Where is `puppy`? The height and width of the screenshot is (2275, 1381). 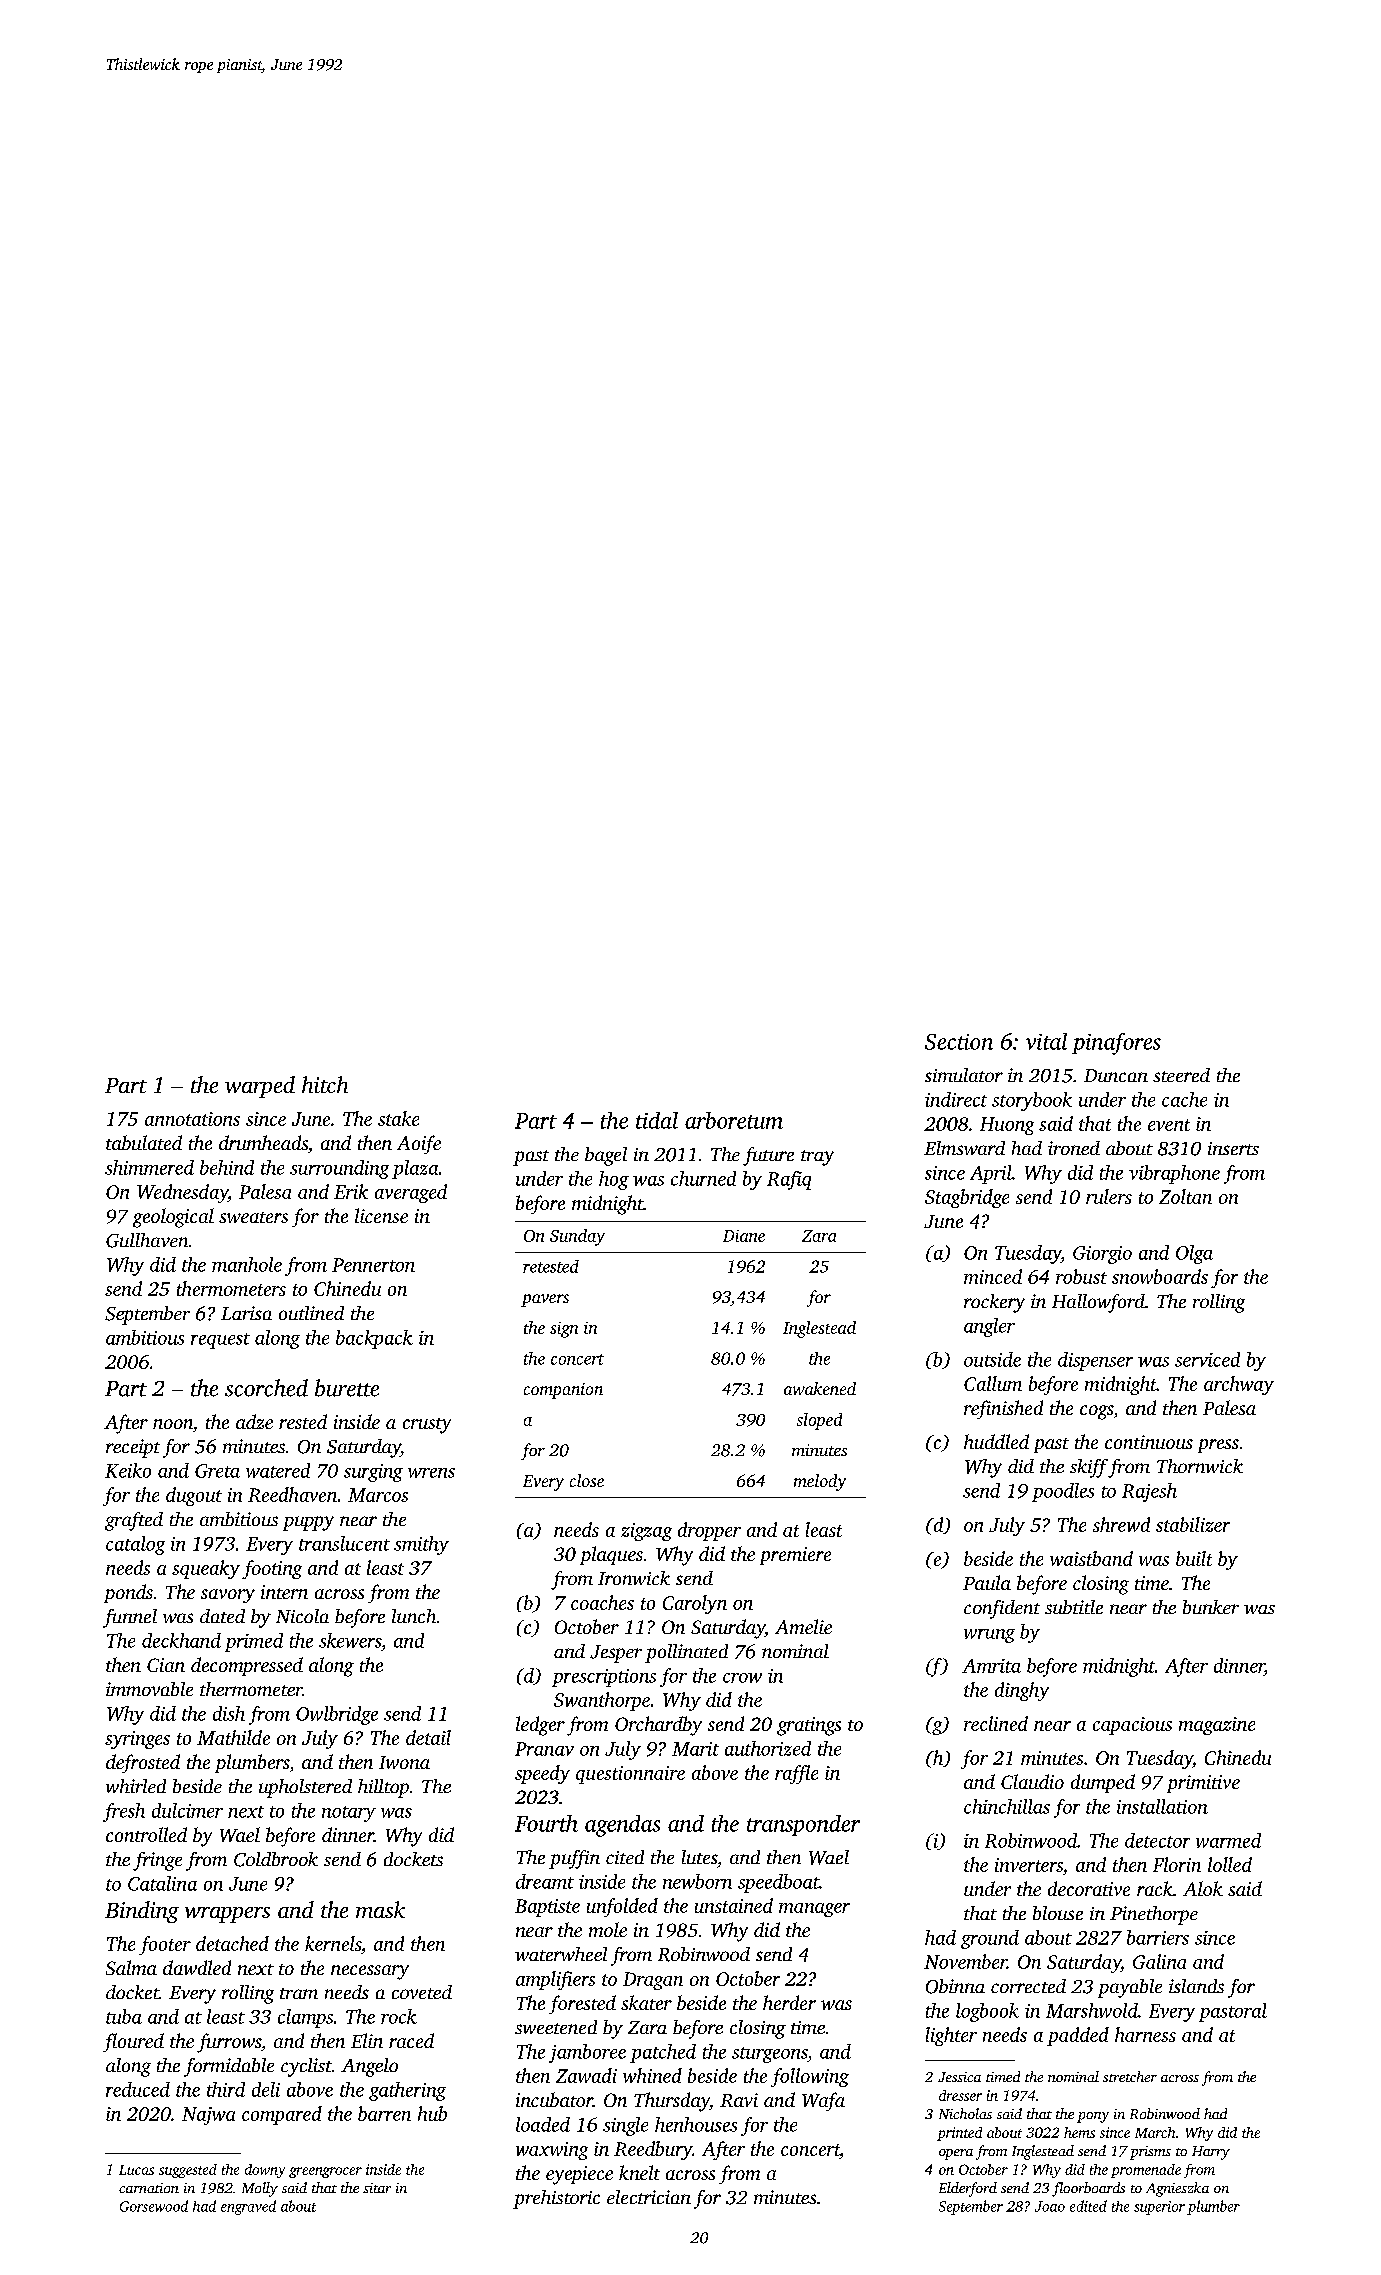 puppy is located at coordinates (308, 1523).
